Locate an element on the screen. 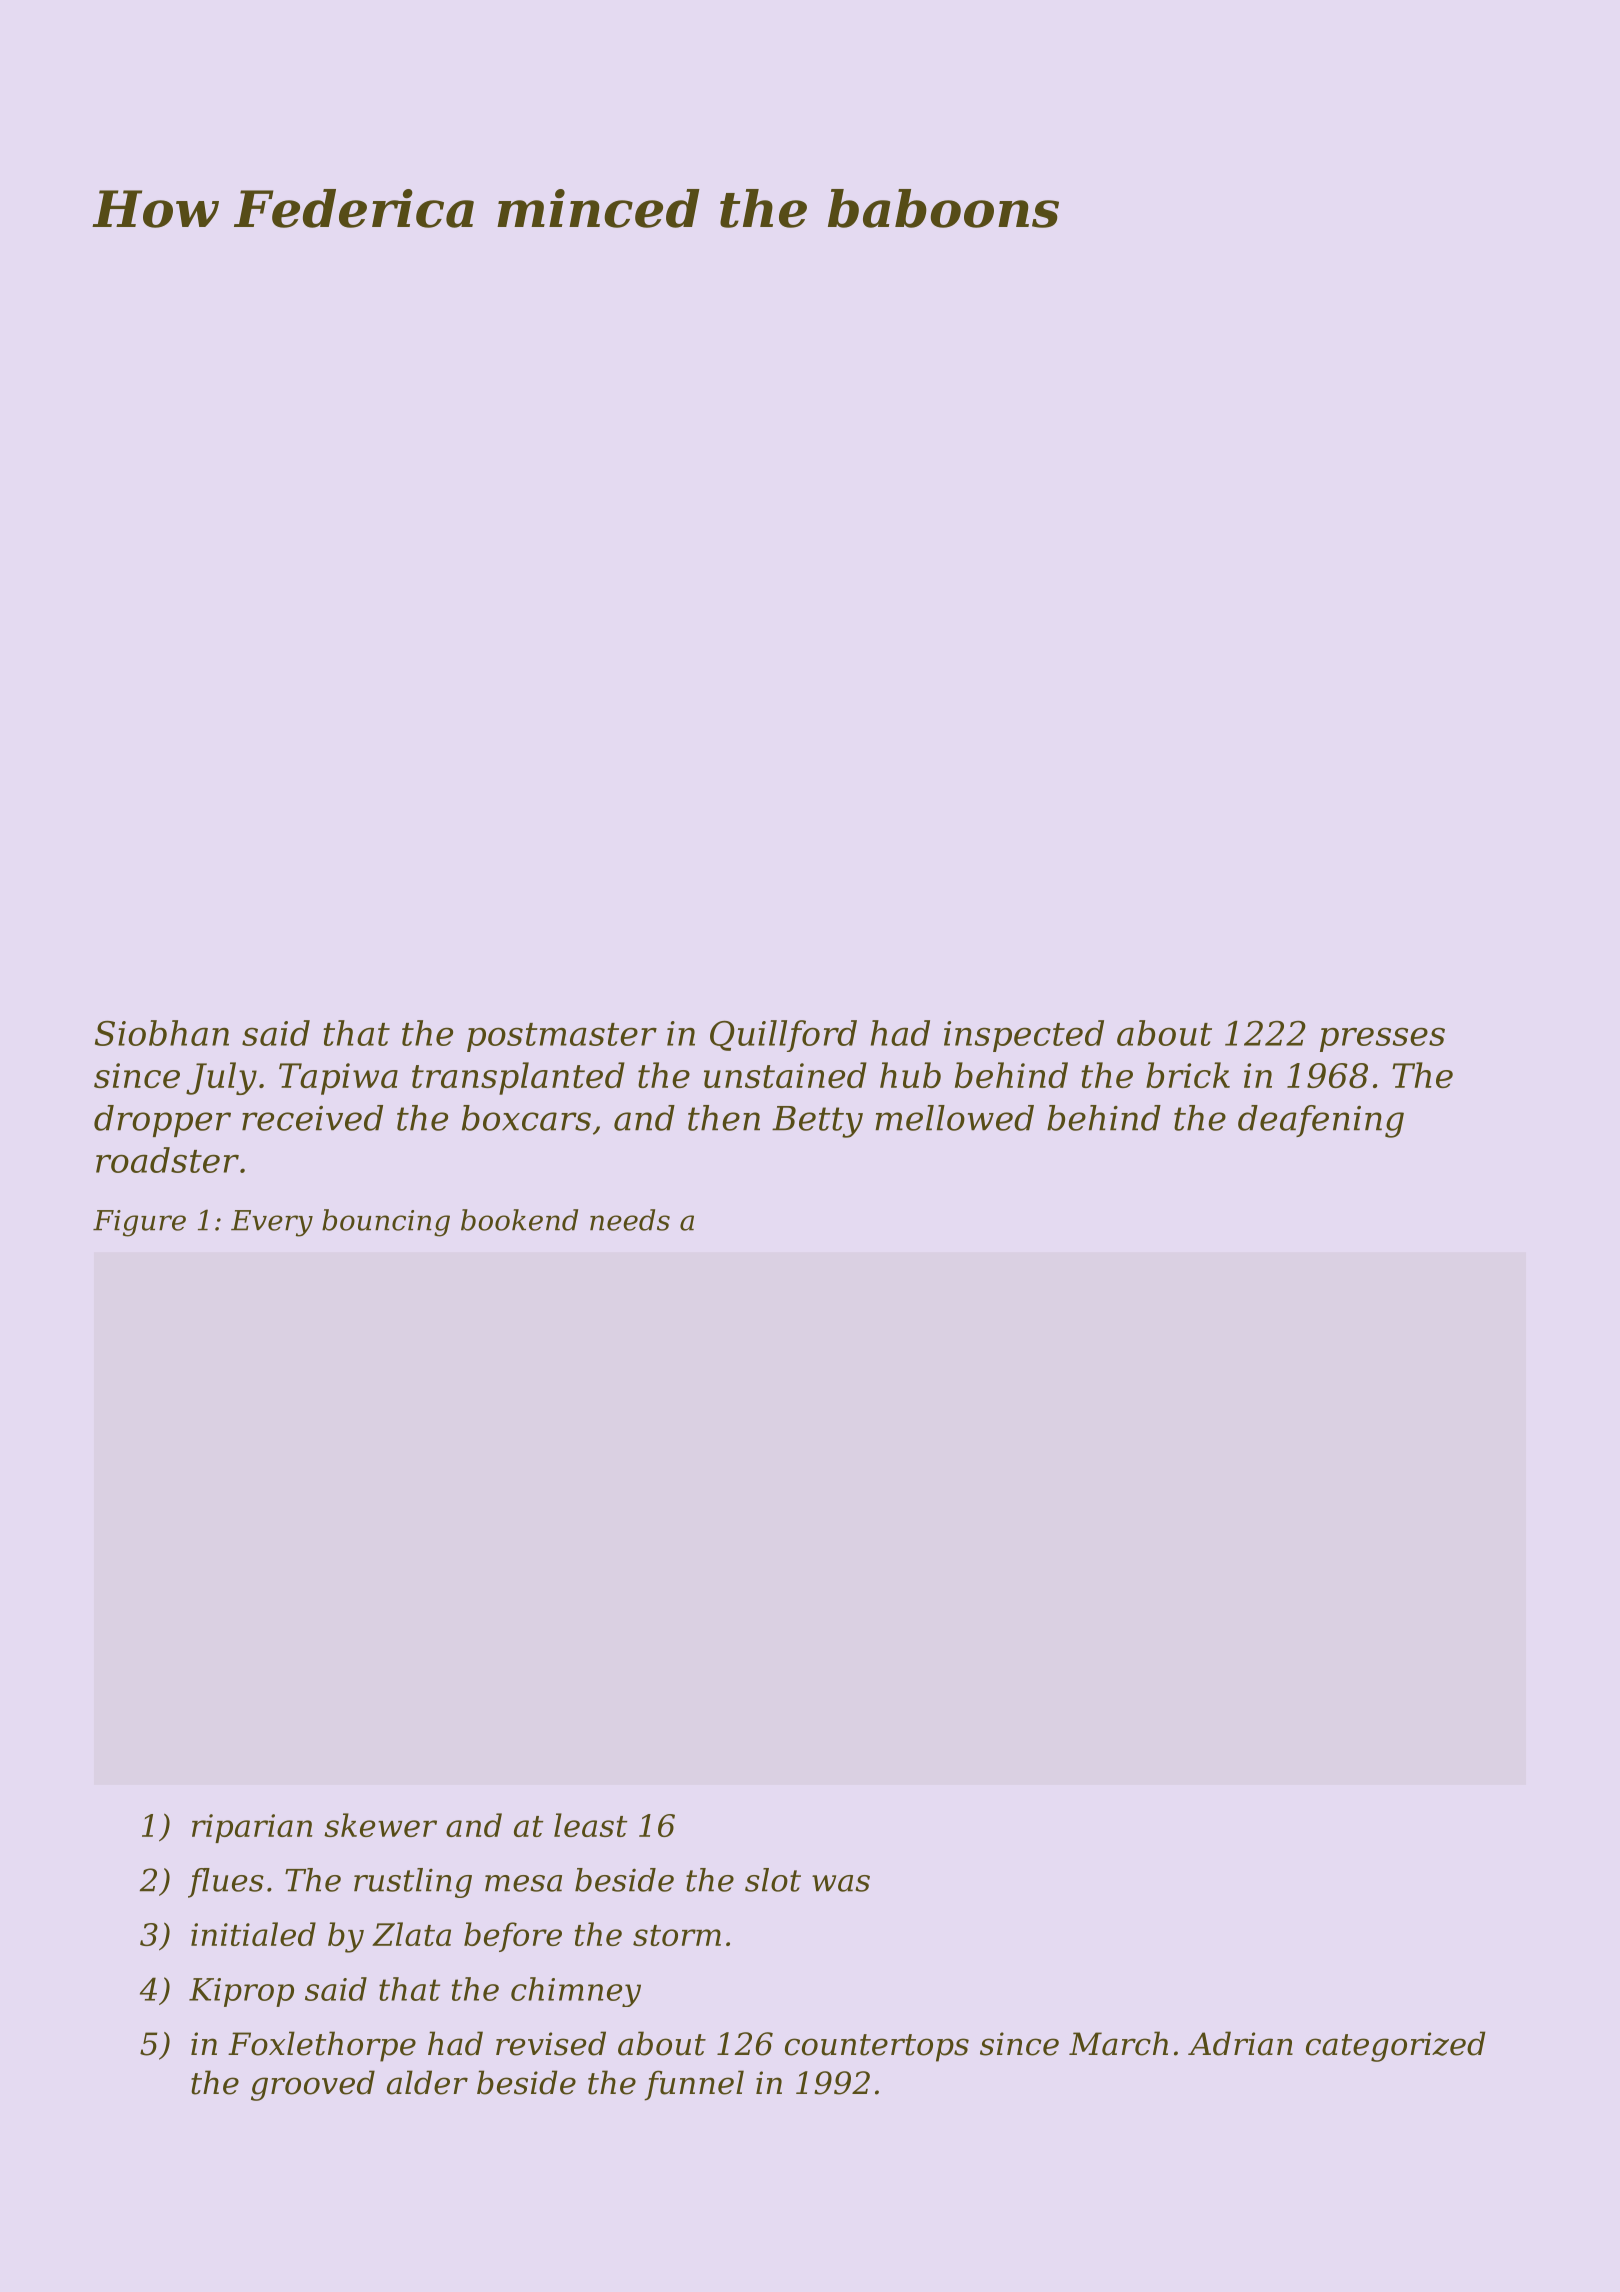  was is located at coordinates (841, 1883).
